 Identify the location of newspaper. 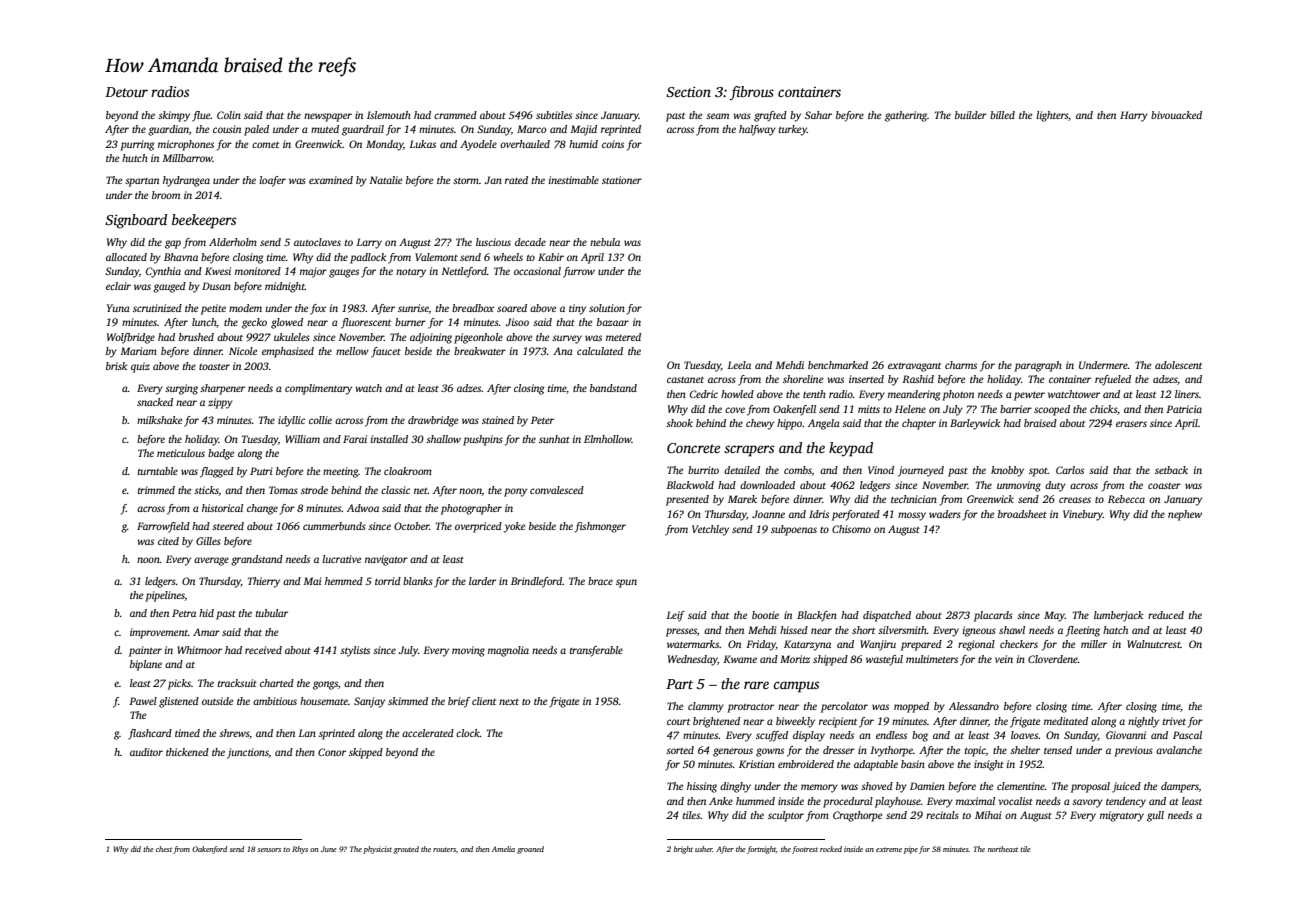
(328, 117).
